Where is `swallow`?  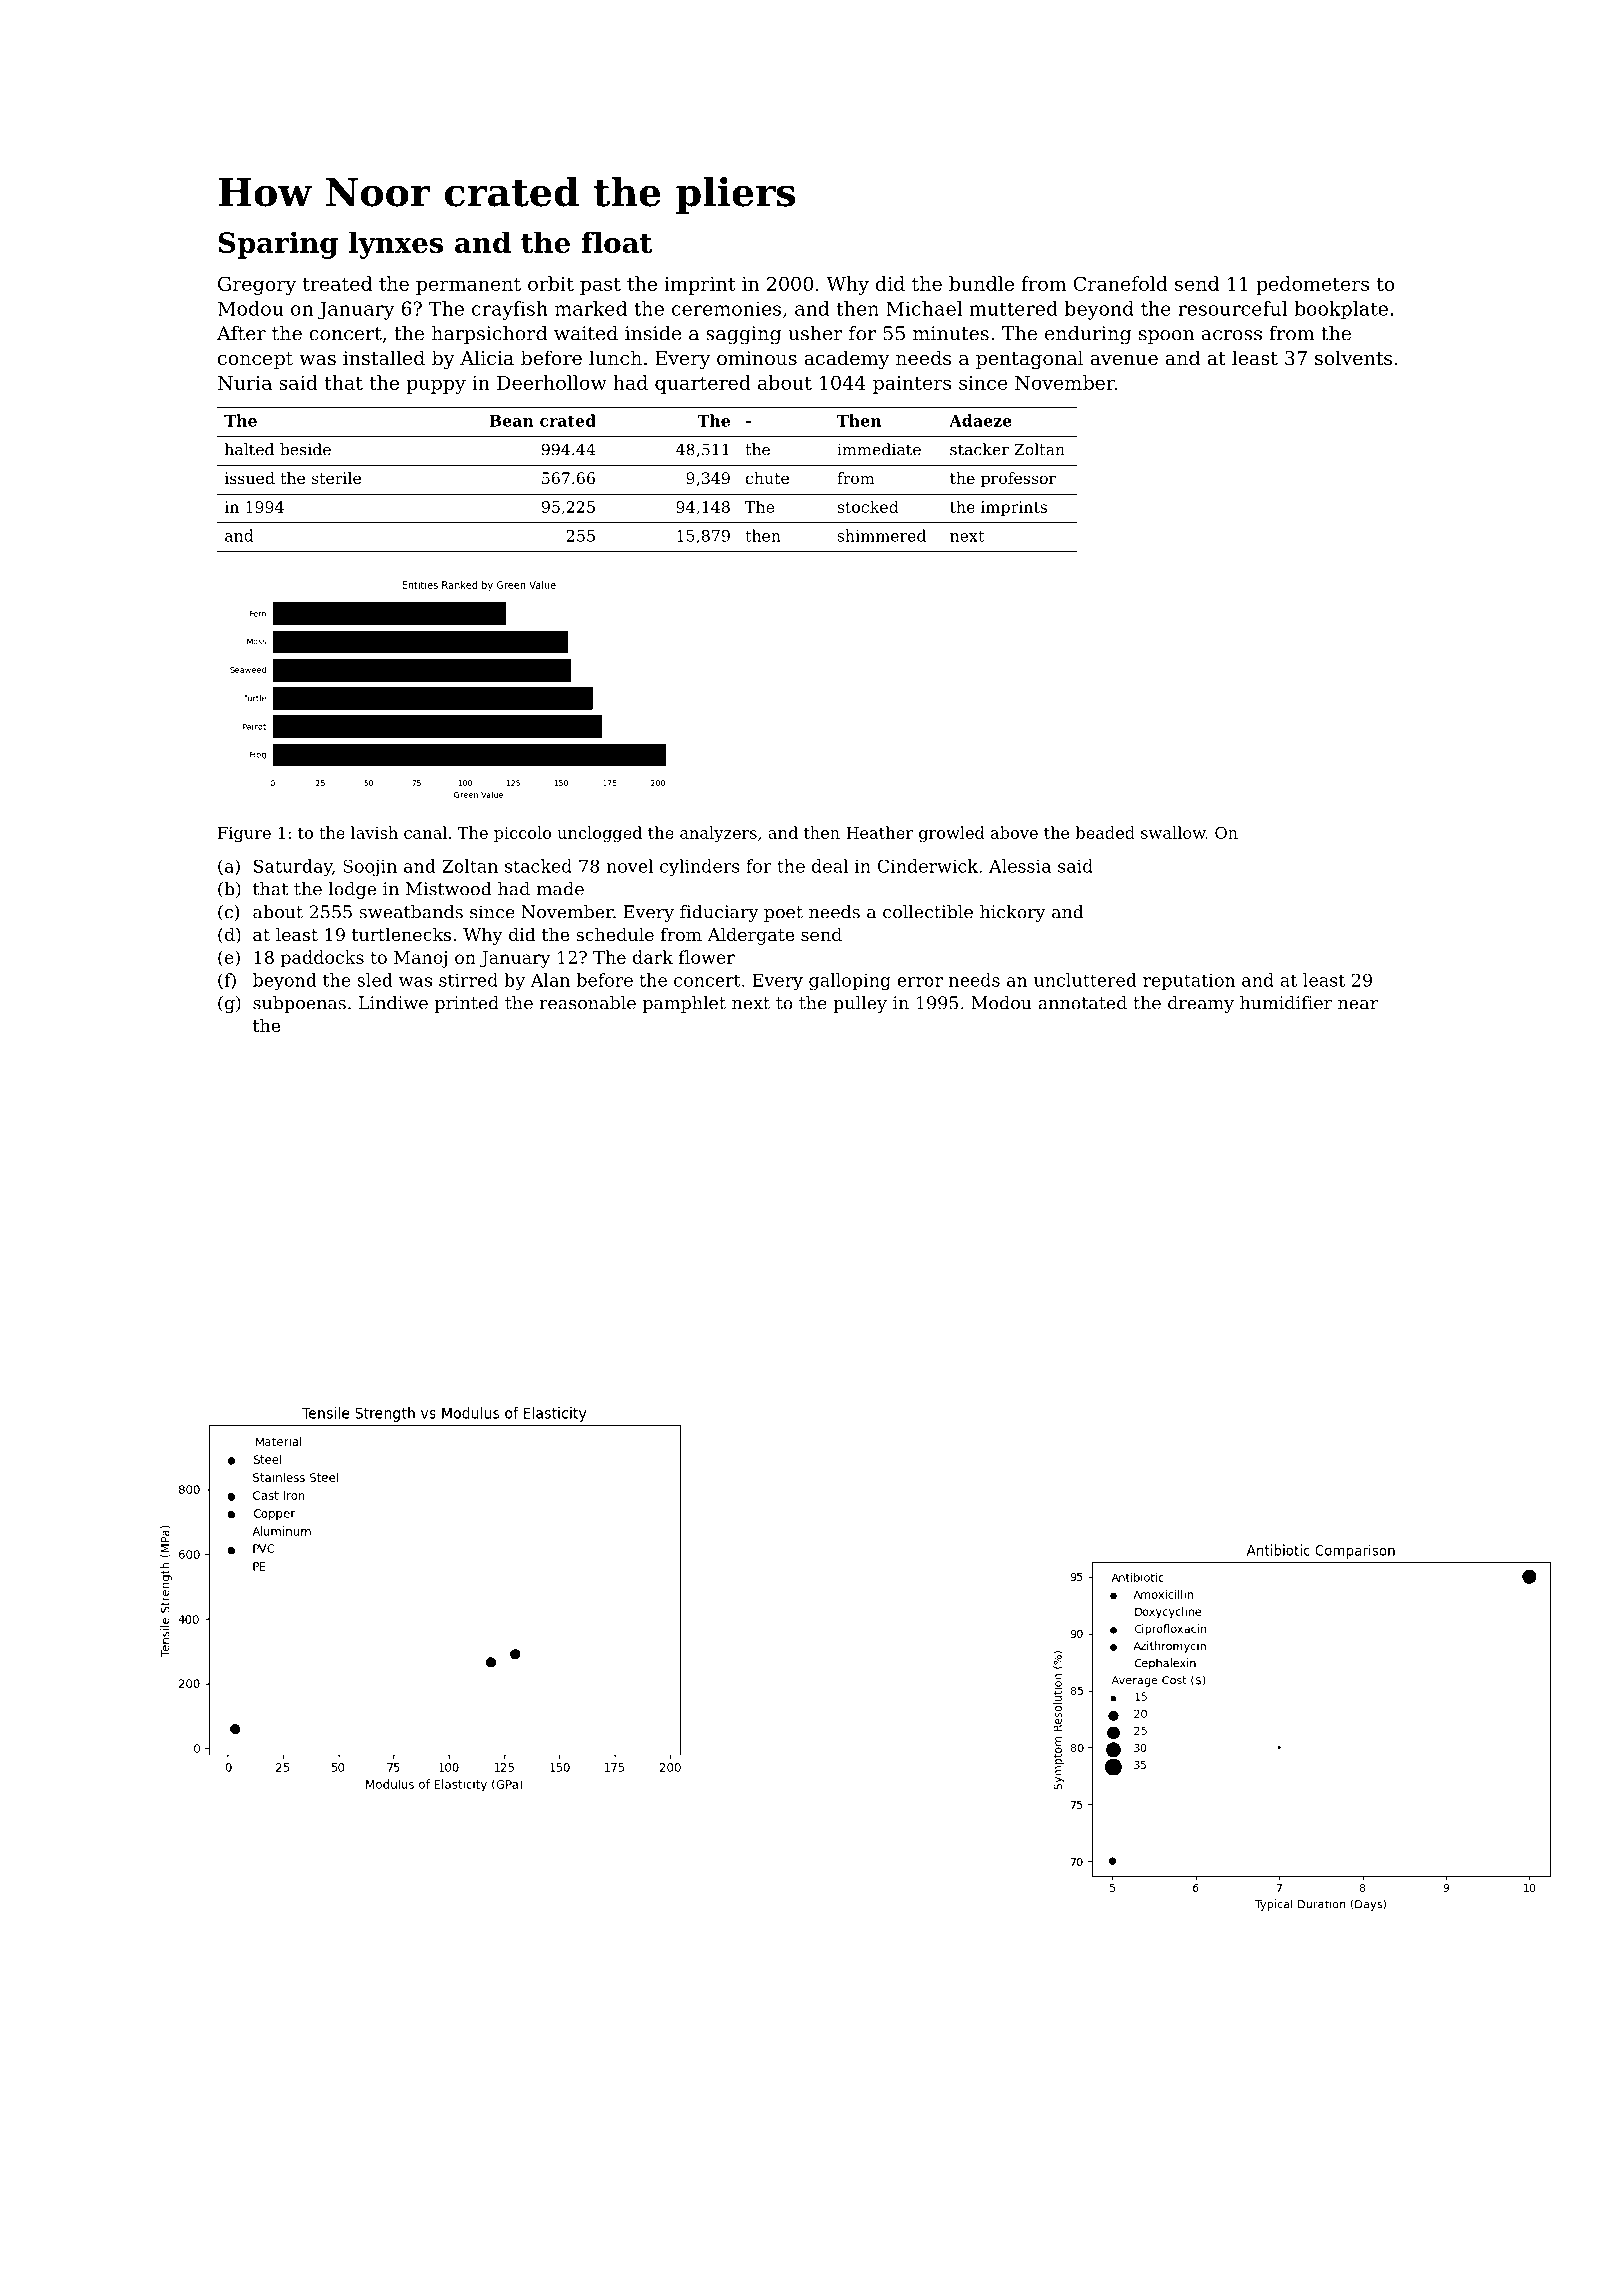 swallow is located at coordinates (1173, 832).
